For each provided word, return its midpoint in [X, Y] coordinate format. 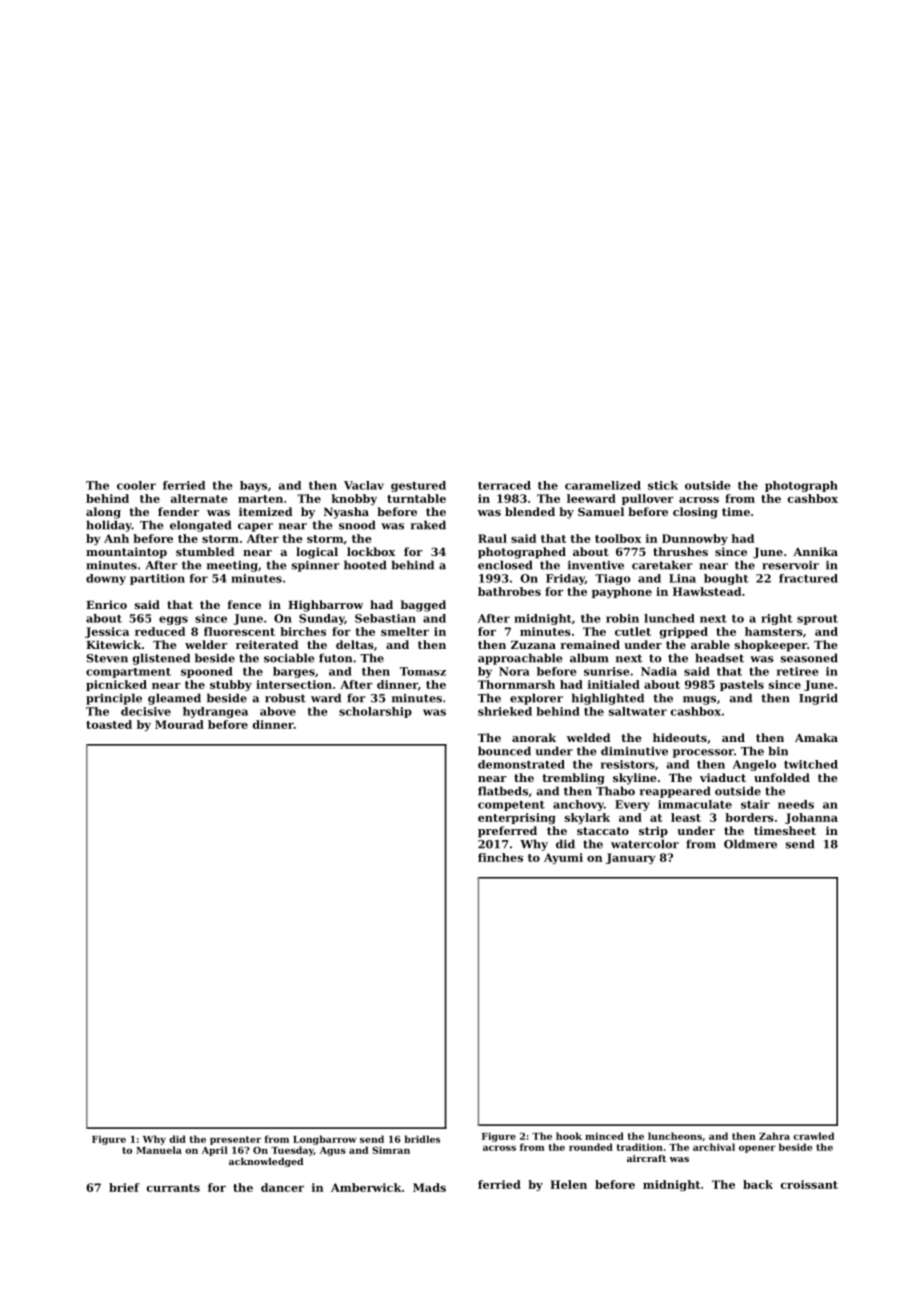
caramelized [603, 485]
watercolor [645, 844]
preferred [507, 832]
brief [124, 1187]
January [631, 858]
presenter [235, 1140]
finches [500, 857]
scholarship [375, 712]
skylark [587, 818]
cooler [136, 485]
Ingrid [818, 699]
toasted [109, 724]
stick [663, 485]
